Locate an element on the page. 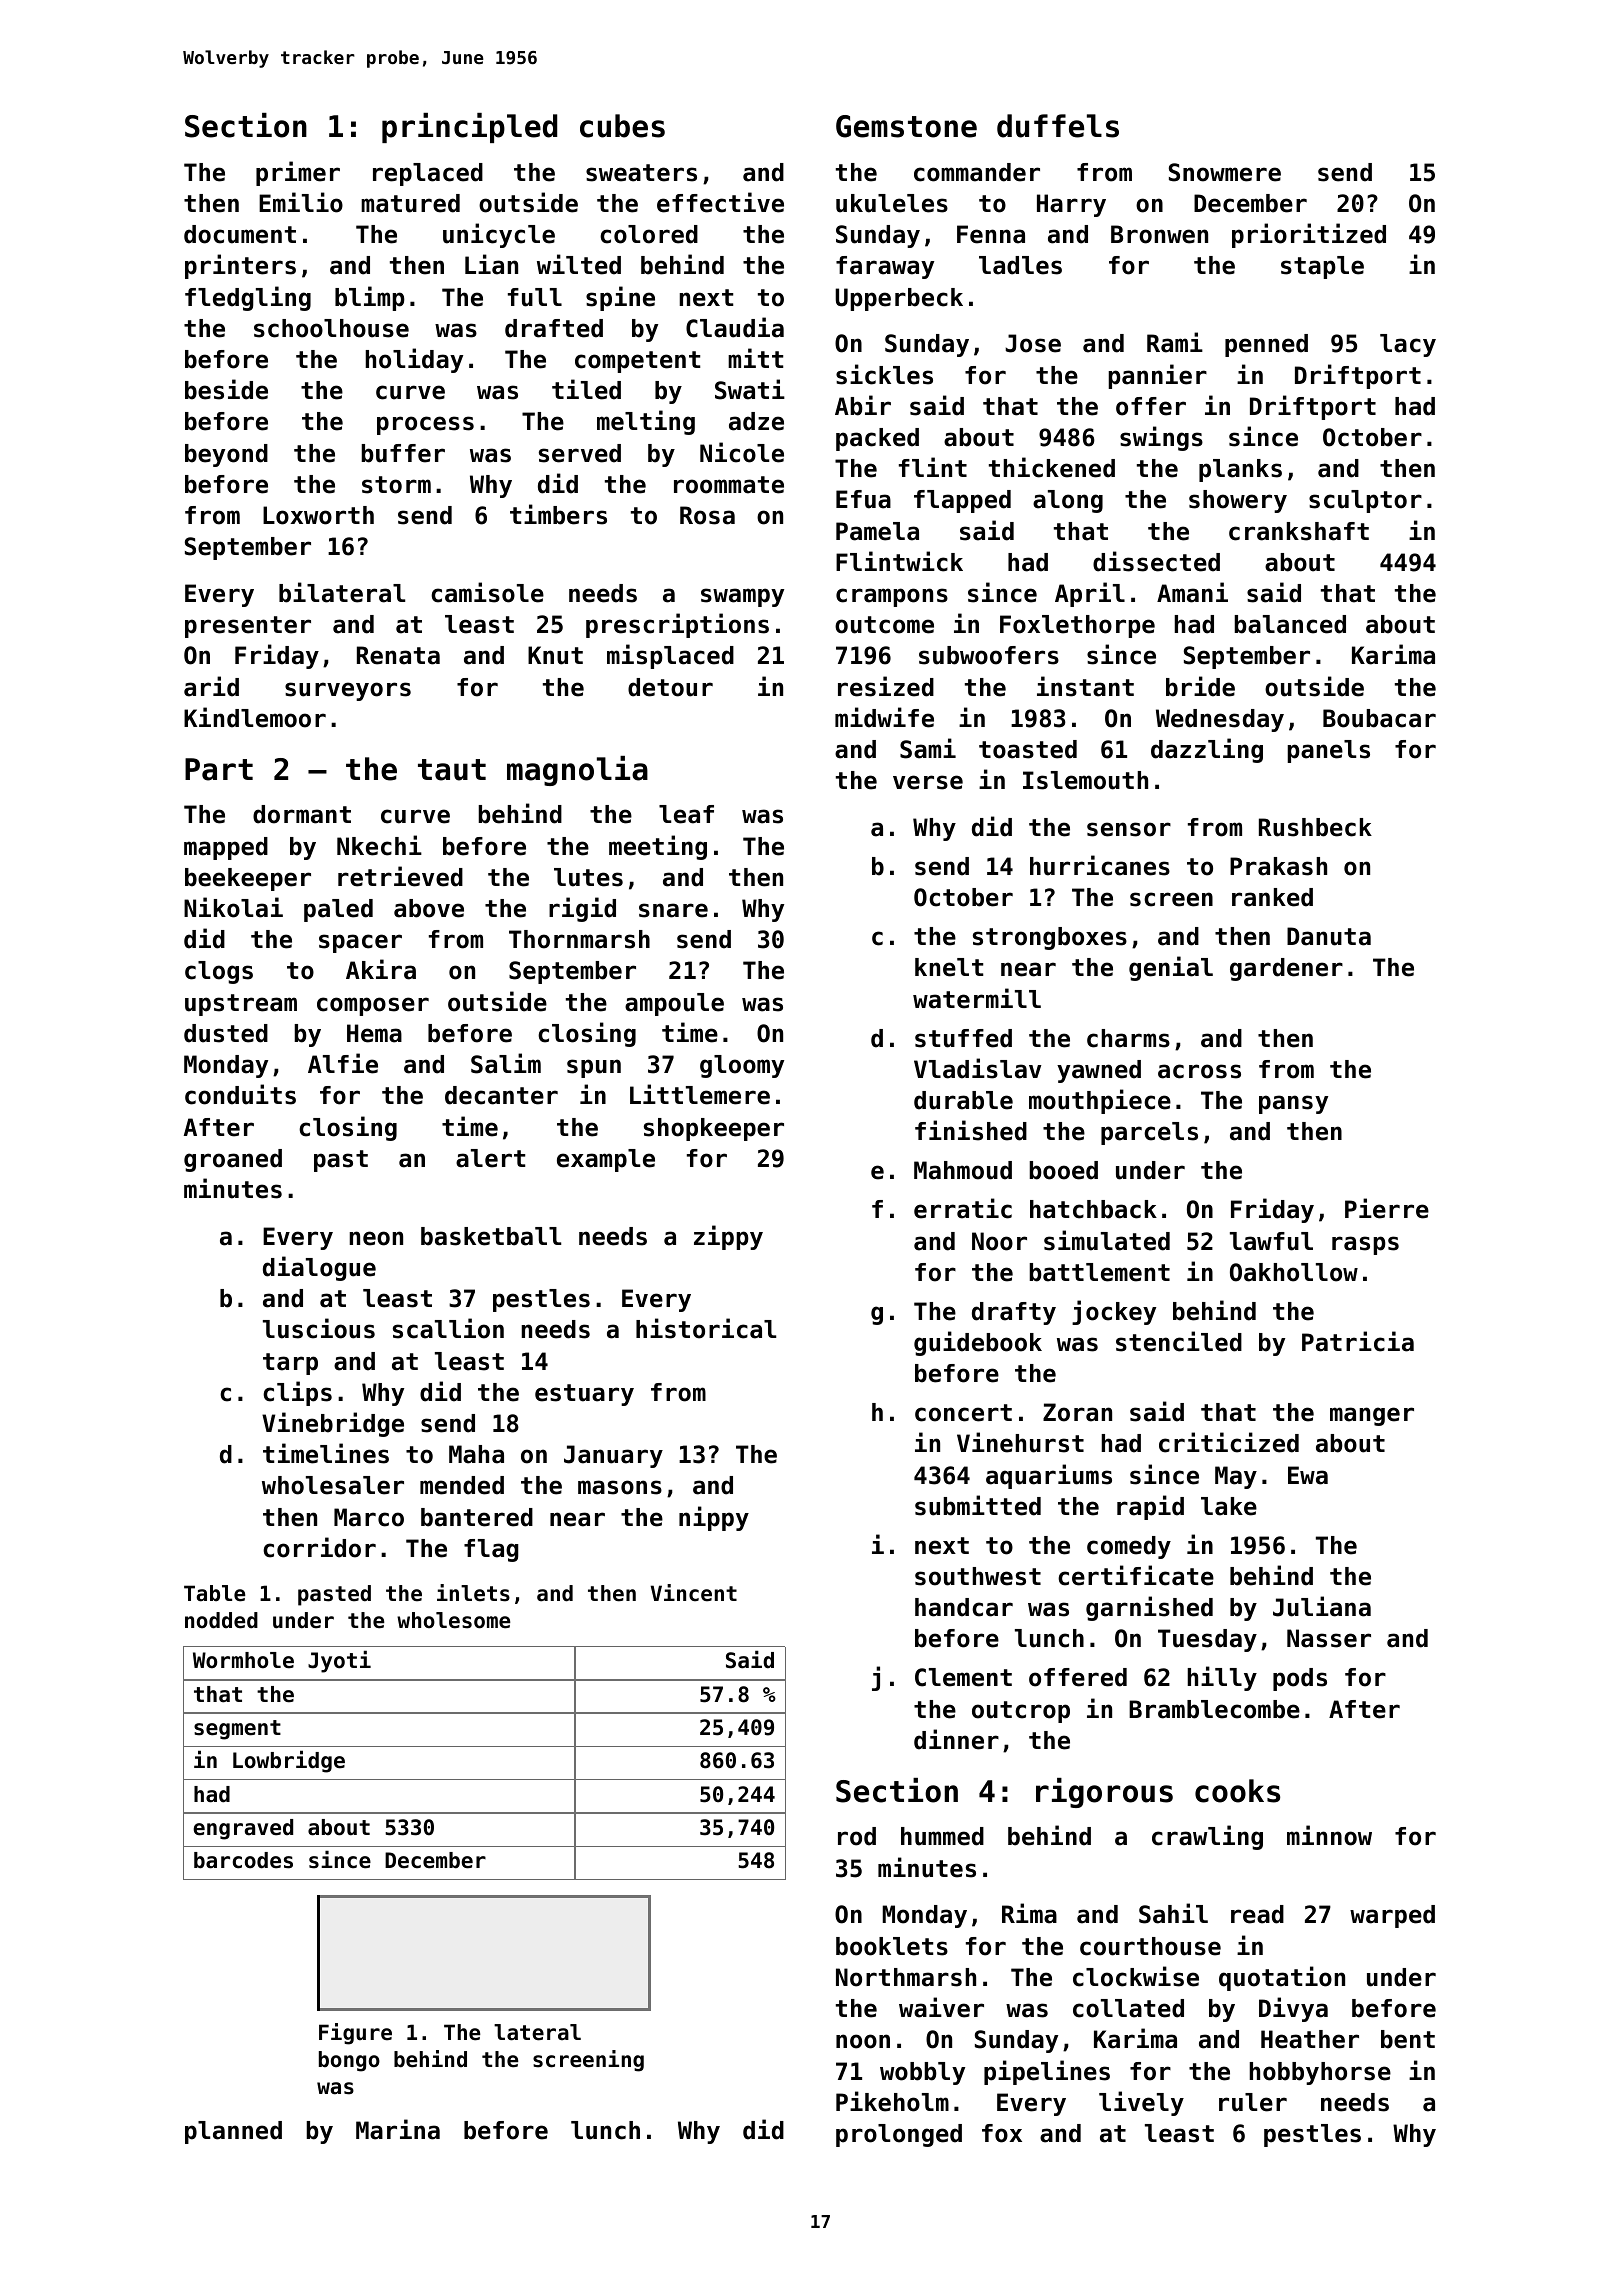 Image resolution: width=1620 pixels, height=2292 pixels. effective is located at coordinates (720, 202).
